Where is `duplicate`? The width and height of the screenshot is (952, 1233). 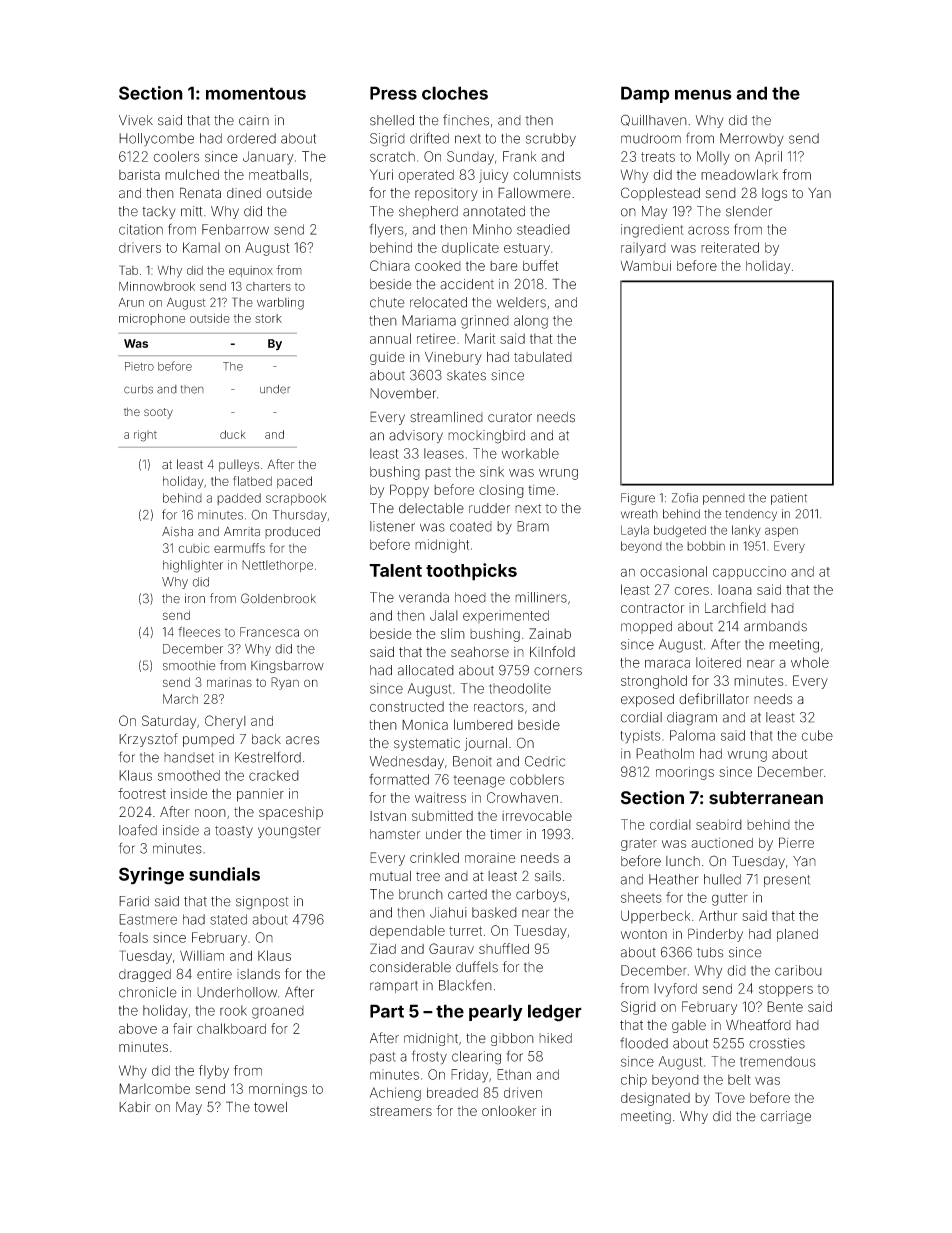 duplicate is located at coordinates (470, 249).
